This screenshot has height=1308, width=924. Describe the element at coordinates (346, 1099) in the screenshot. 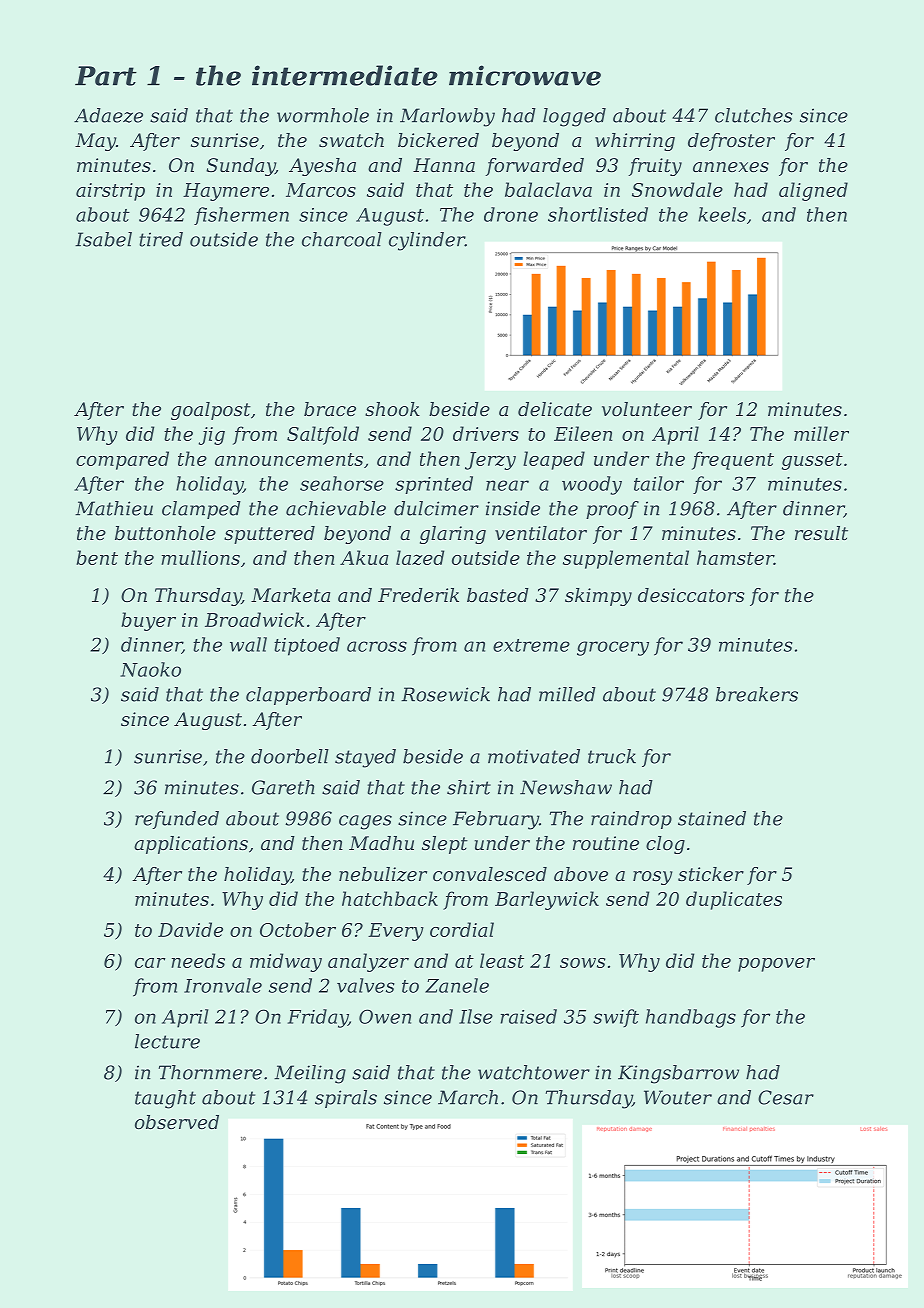

I see `spirals` at that location.
